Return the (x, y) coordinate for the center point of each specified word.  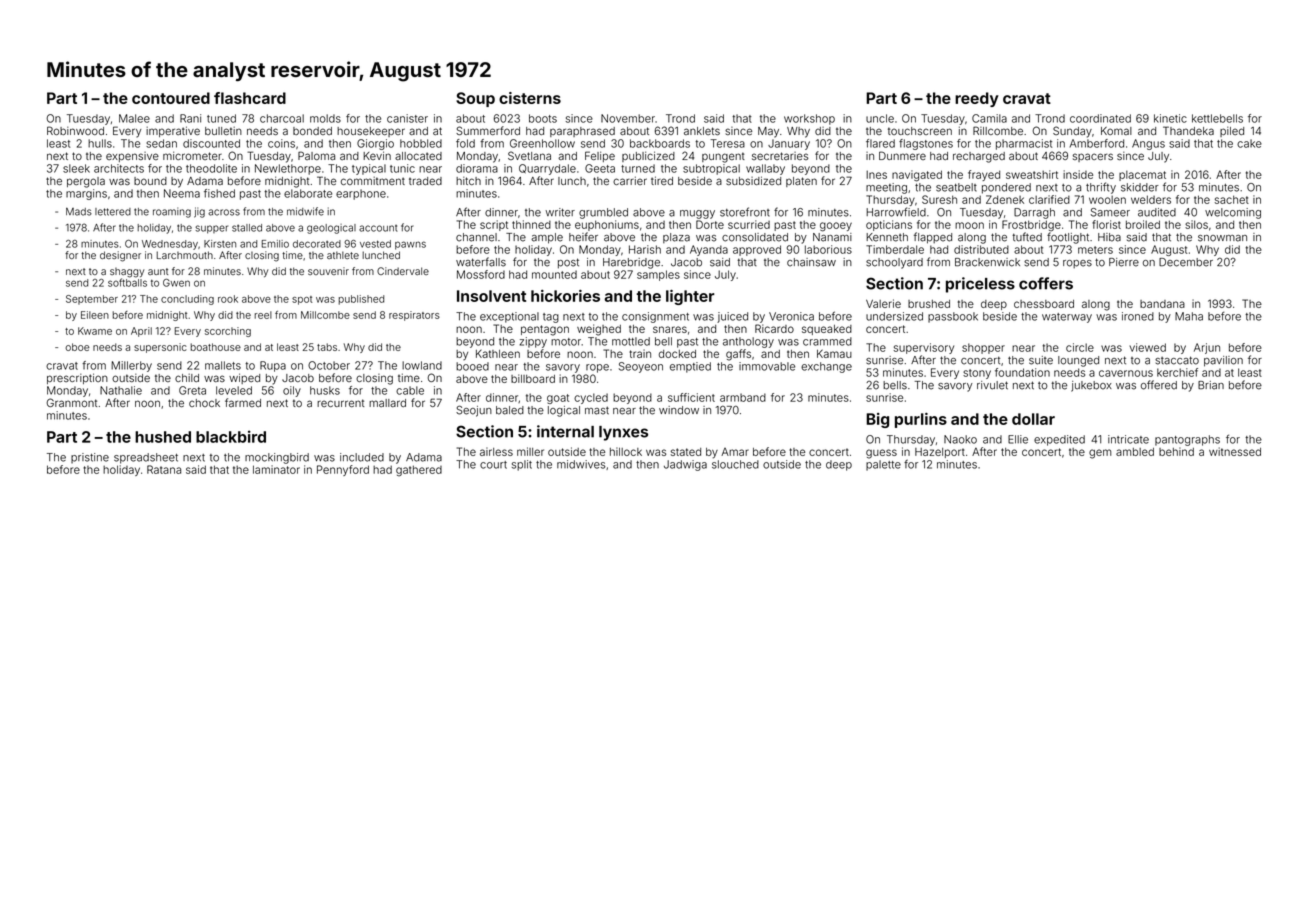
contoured (171, 98)
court (493, 465)
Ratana (164, 469)
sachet (1232, 199)
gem (1100, 454)
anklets (702, 131)
